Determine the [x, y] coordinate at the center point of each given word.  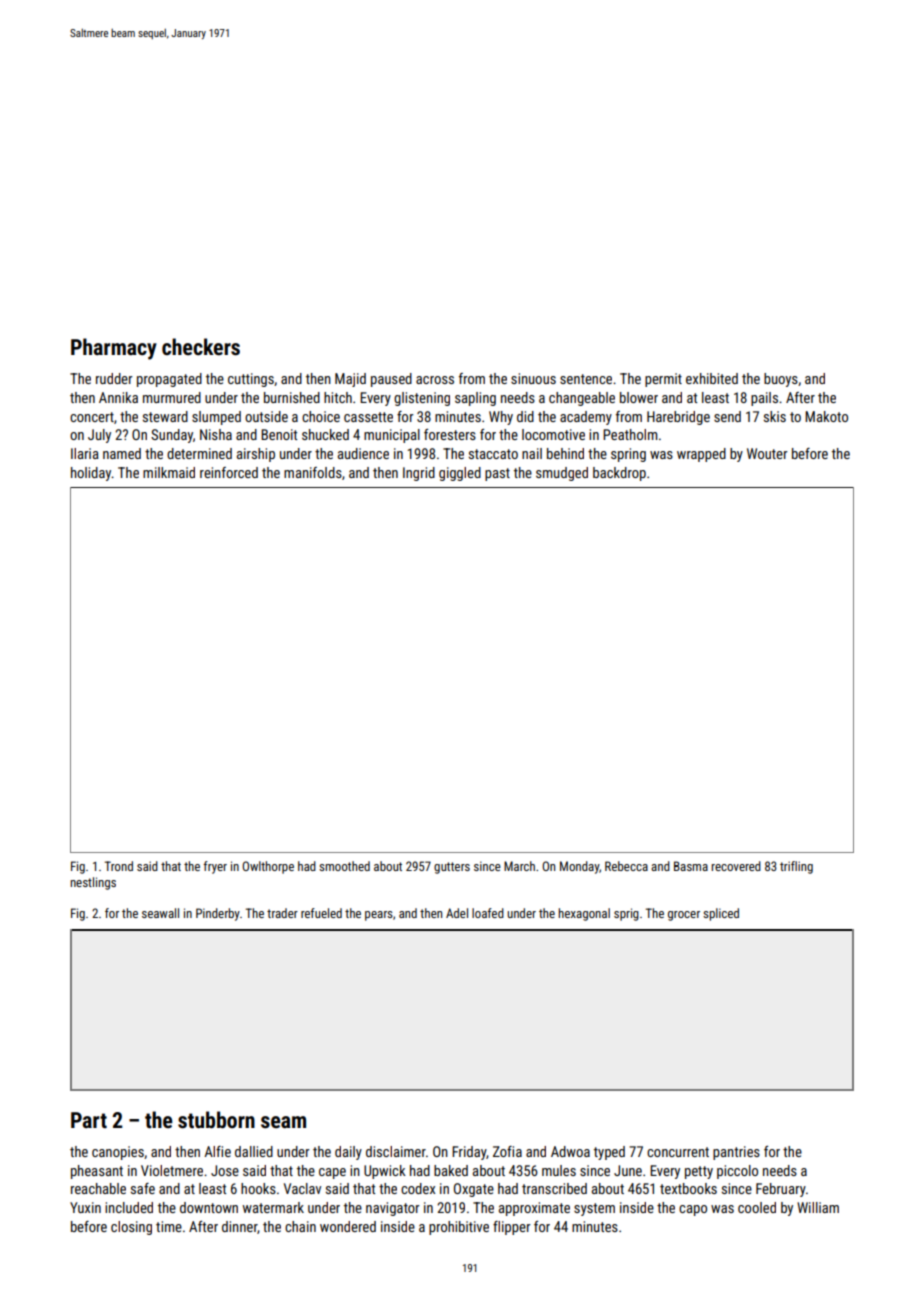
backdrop [619, 474]
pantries [736, 1153]
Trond [119, 866]
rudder [114, 378]
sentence [586, 379]
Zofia [507, 1151]
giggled [460, 474]
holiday [91, 474]
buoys [781, 380]
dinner [239, 1226]
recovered [736, 866]
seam [283, 1122]
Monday [579, 867]
